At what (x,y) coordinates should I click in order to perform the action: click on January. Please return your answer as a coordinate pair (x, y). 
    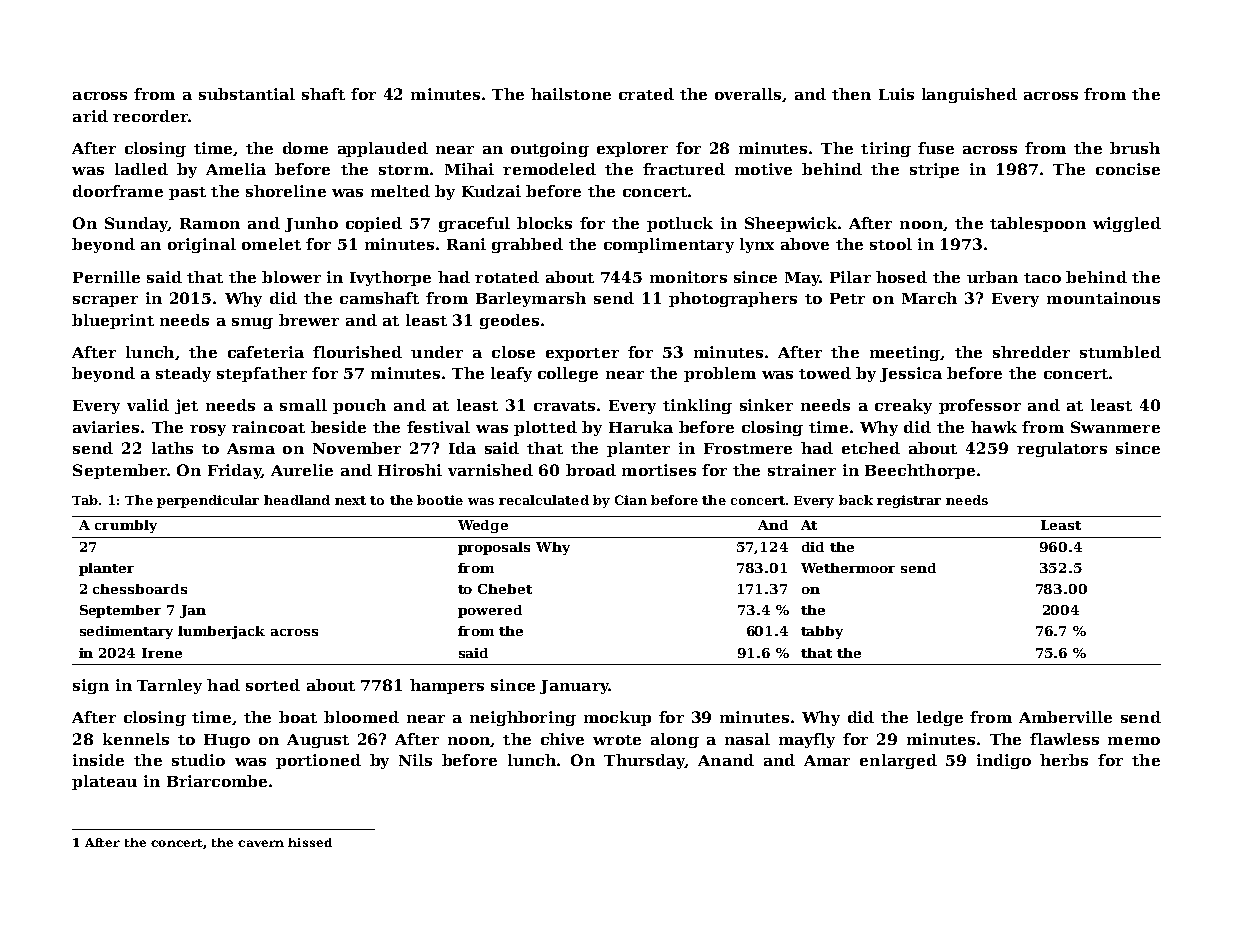
    Looking at the image, I should click on (574, 687).
